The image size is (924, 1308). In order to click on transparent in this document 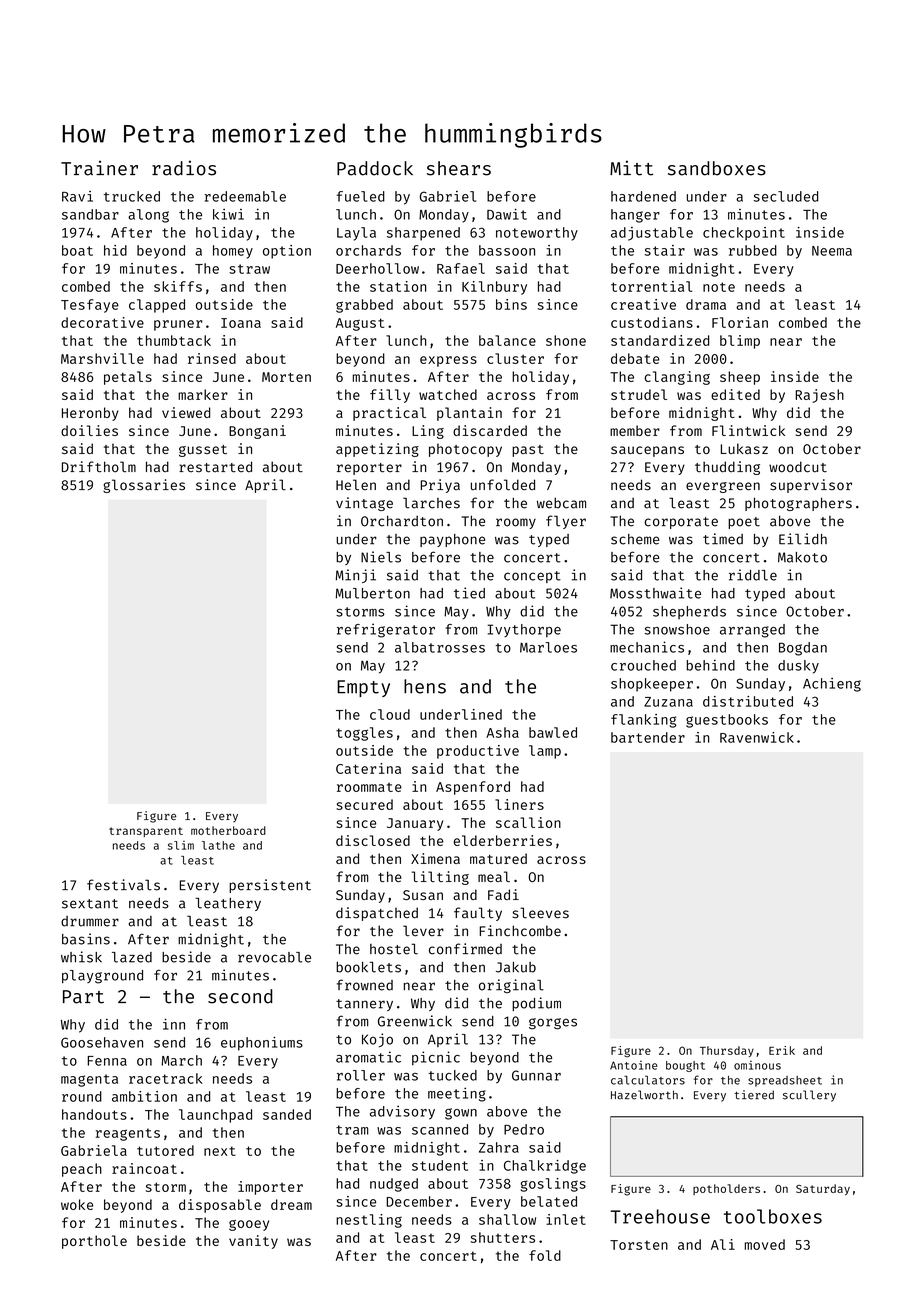, I will do `click(146, 832)`.
